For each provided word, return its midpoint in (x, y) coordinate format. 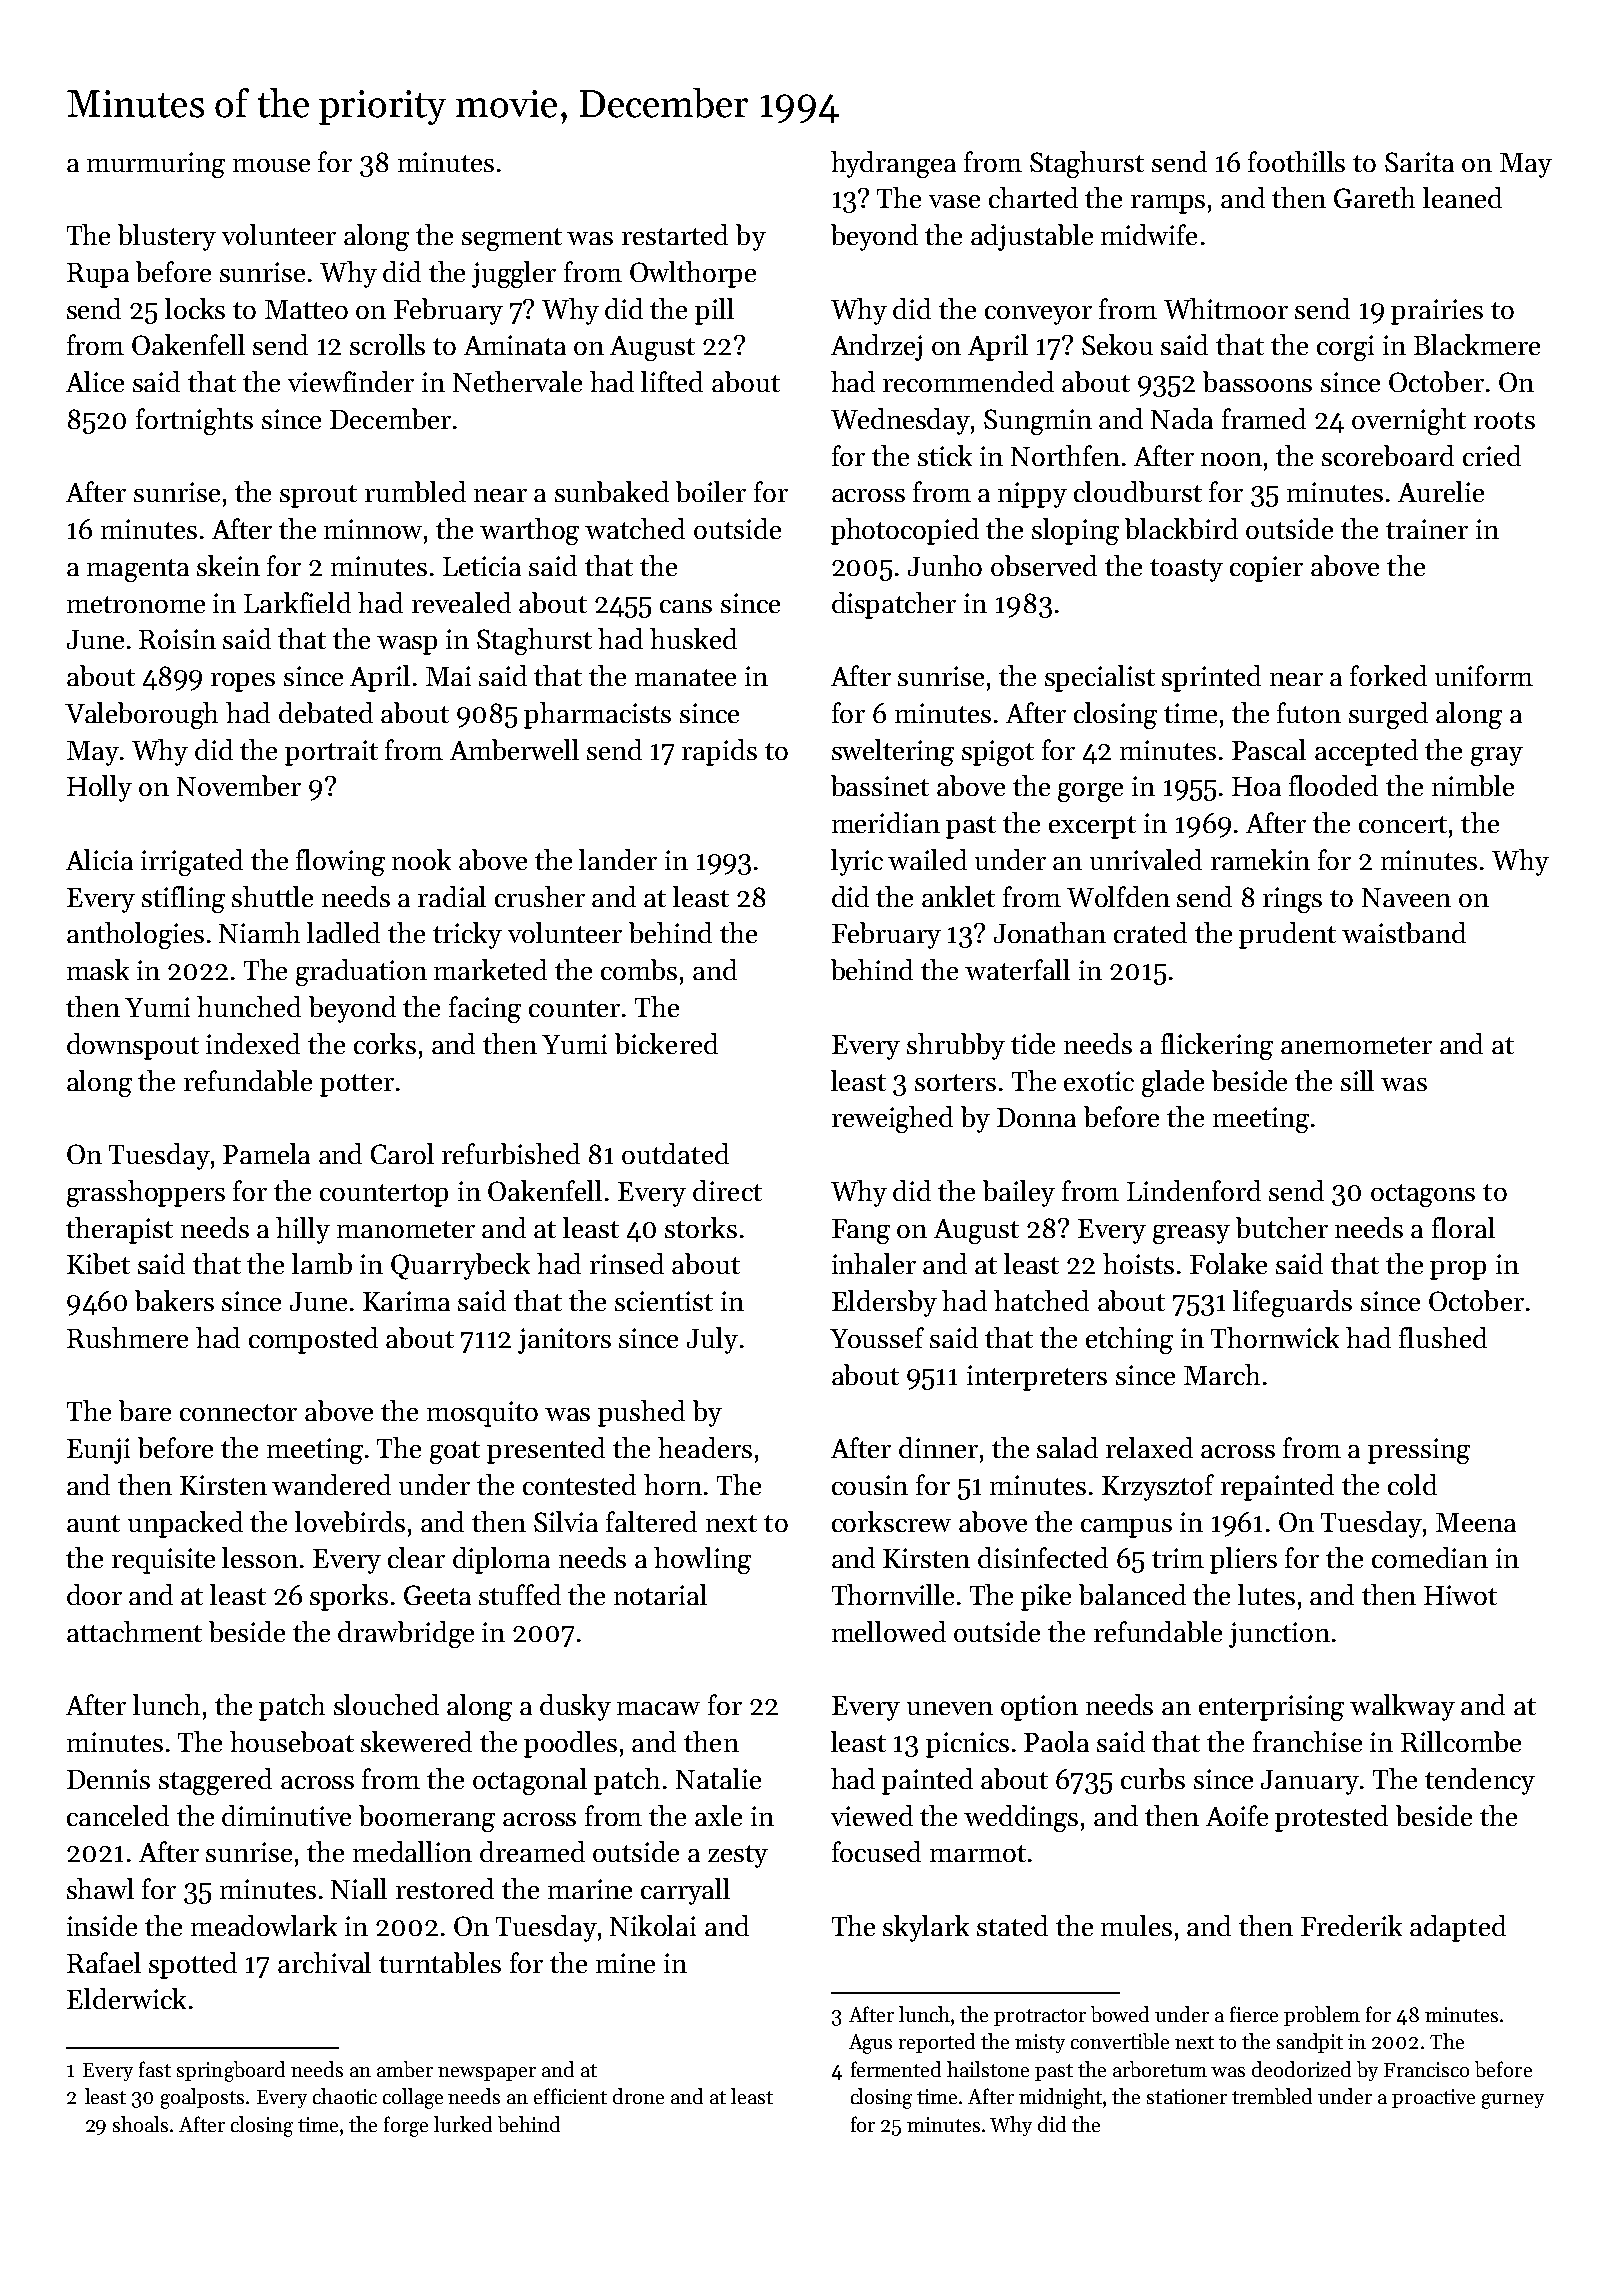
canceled (118, 1815)
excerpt (1092, 827)
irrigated (192, 862)
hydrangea (893, 164)
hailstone (988, 2069)
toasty (1186, 570)
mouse (271, 165)
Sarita (1419, 162)
